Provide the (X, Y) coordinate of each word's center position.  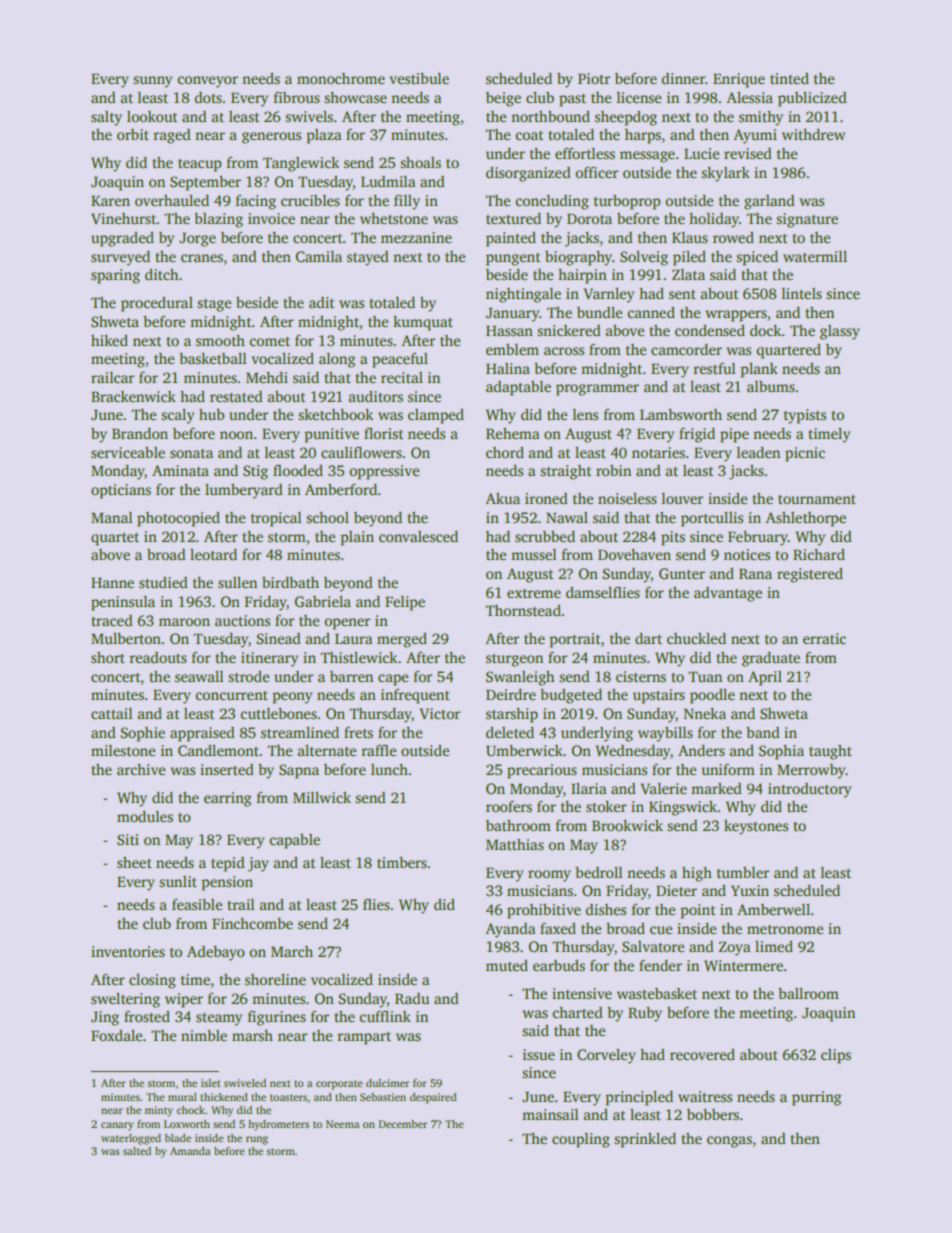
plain (357, 538)
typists (805, 416)
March (292, 951)
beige (503, 99)
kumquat (423, 323)
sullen (237, 582)
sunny (152, 82)
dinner (683, 78)
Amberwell (773, 909)
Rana (755, 574)
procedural (157, 304)
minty (159, 1111)
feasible (197, 904)
